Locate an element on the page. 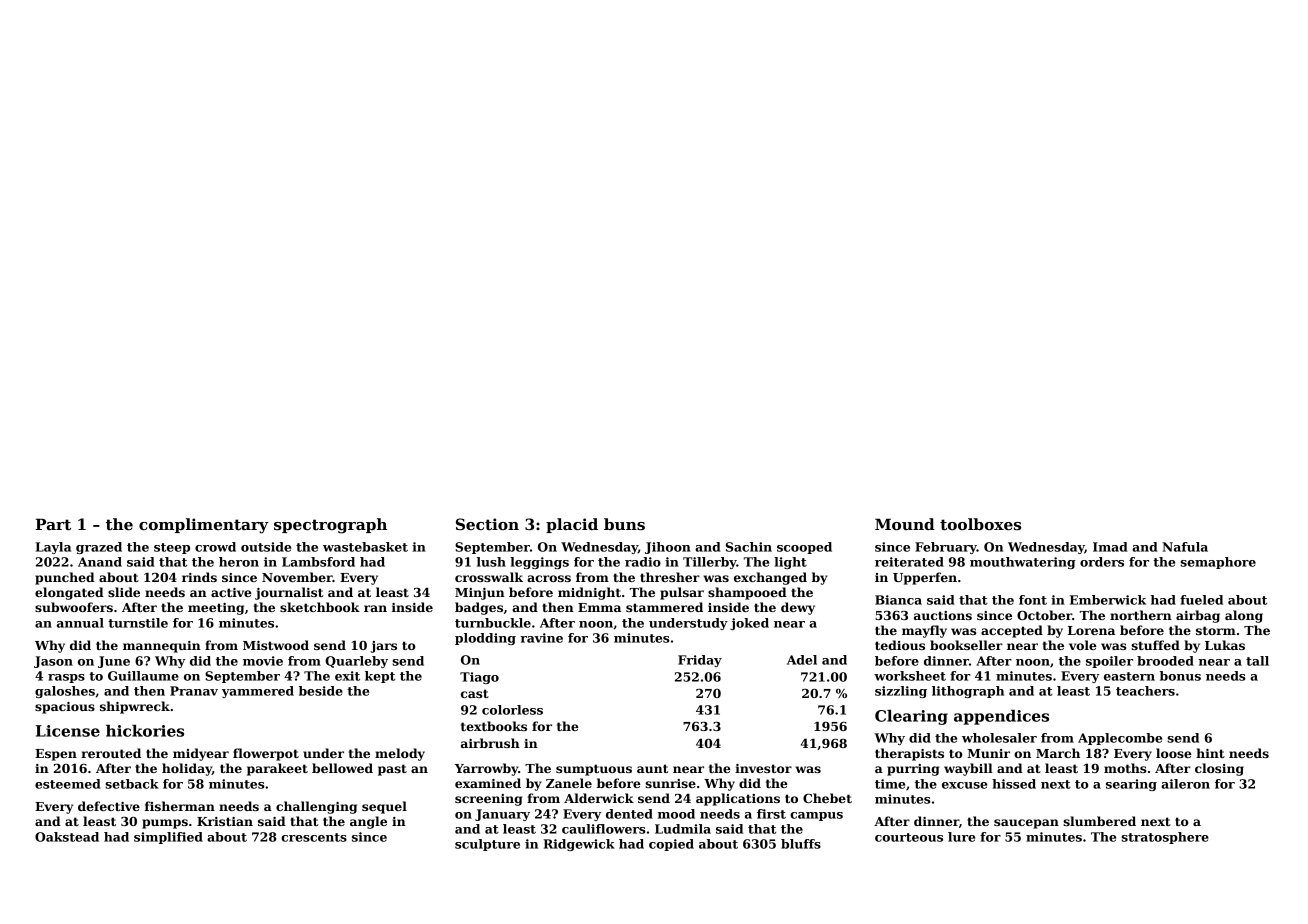  crescents is located at coordinates (314, 837).
